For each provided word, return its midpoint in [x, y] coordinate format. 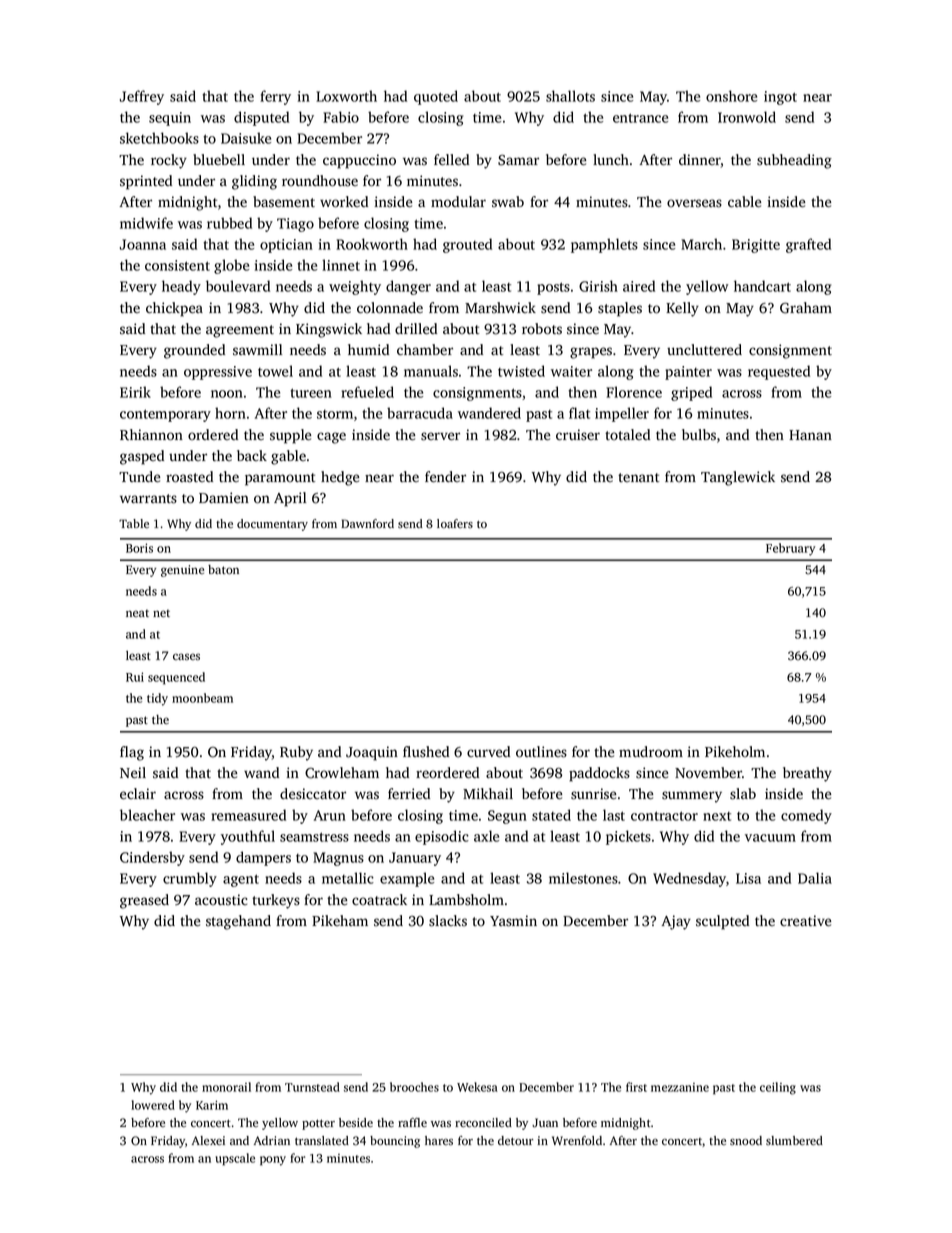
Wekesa [477, 1087]
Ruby [296, 753]
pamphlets [604, 245]
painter [688, 373]
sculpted [722, 922]
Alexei [208, 1140]
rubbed [229, 223]
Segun [507, 817]
